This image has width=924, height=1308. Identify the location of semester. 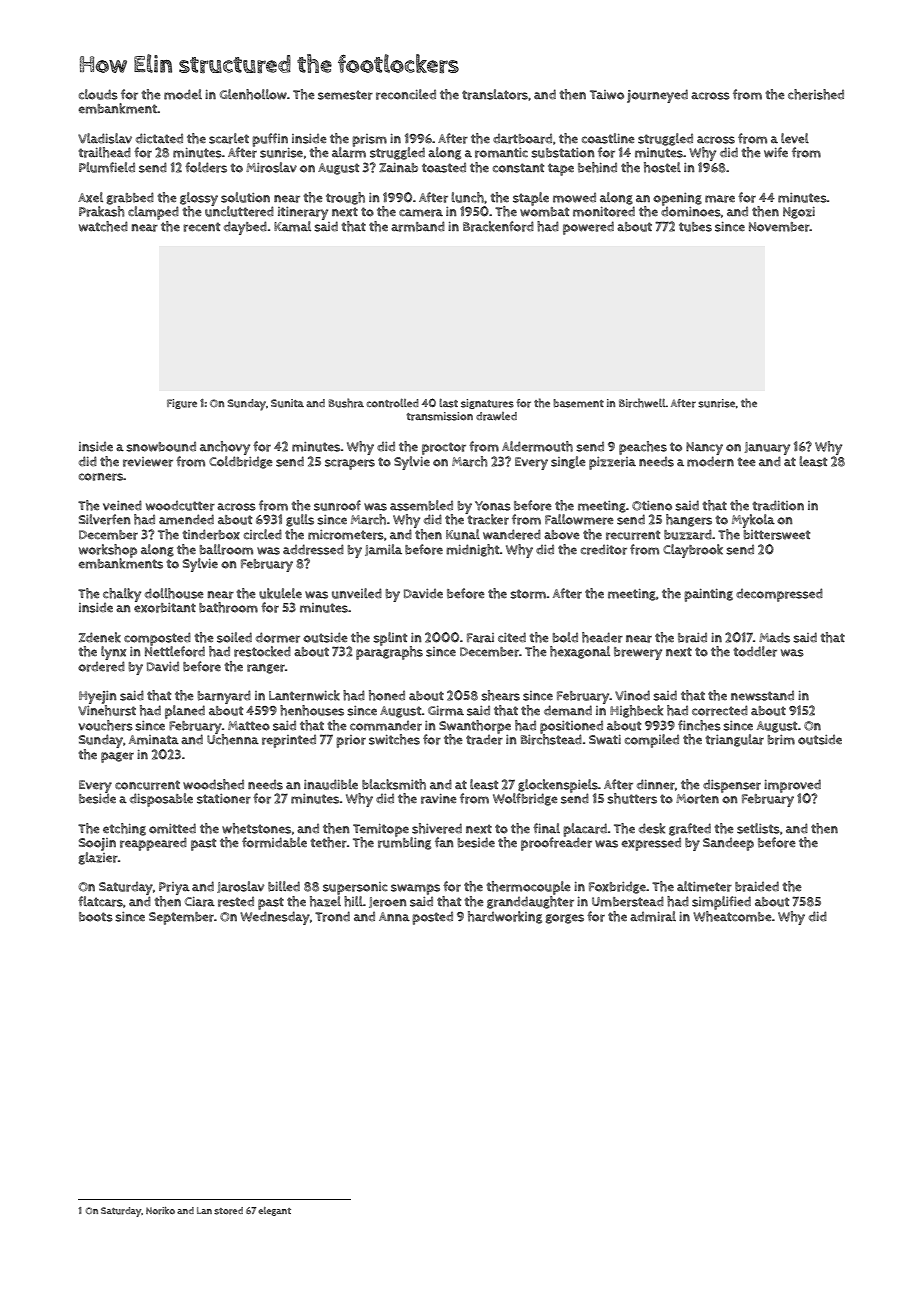
(345, 95).
